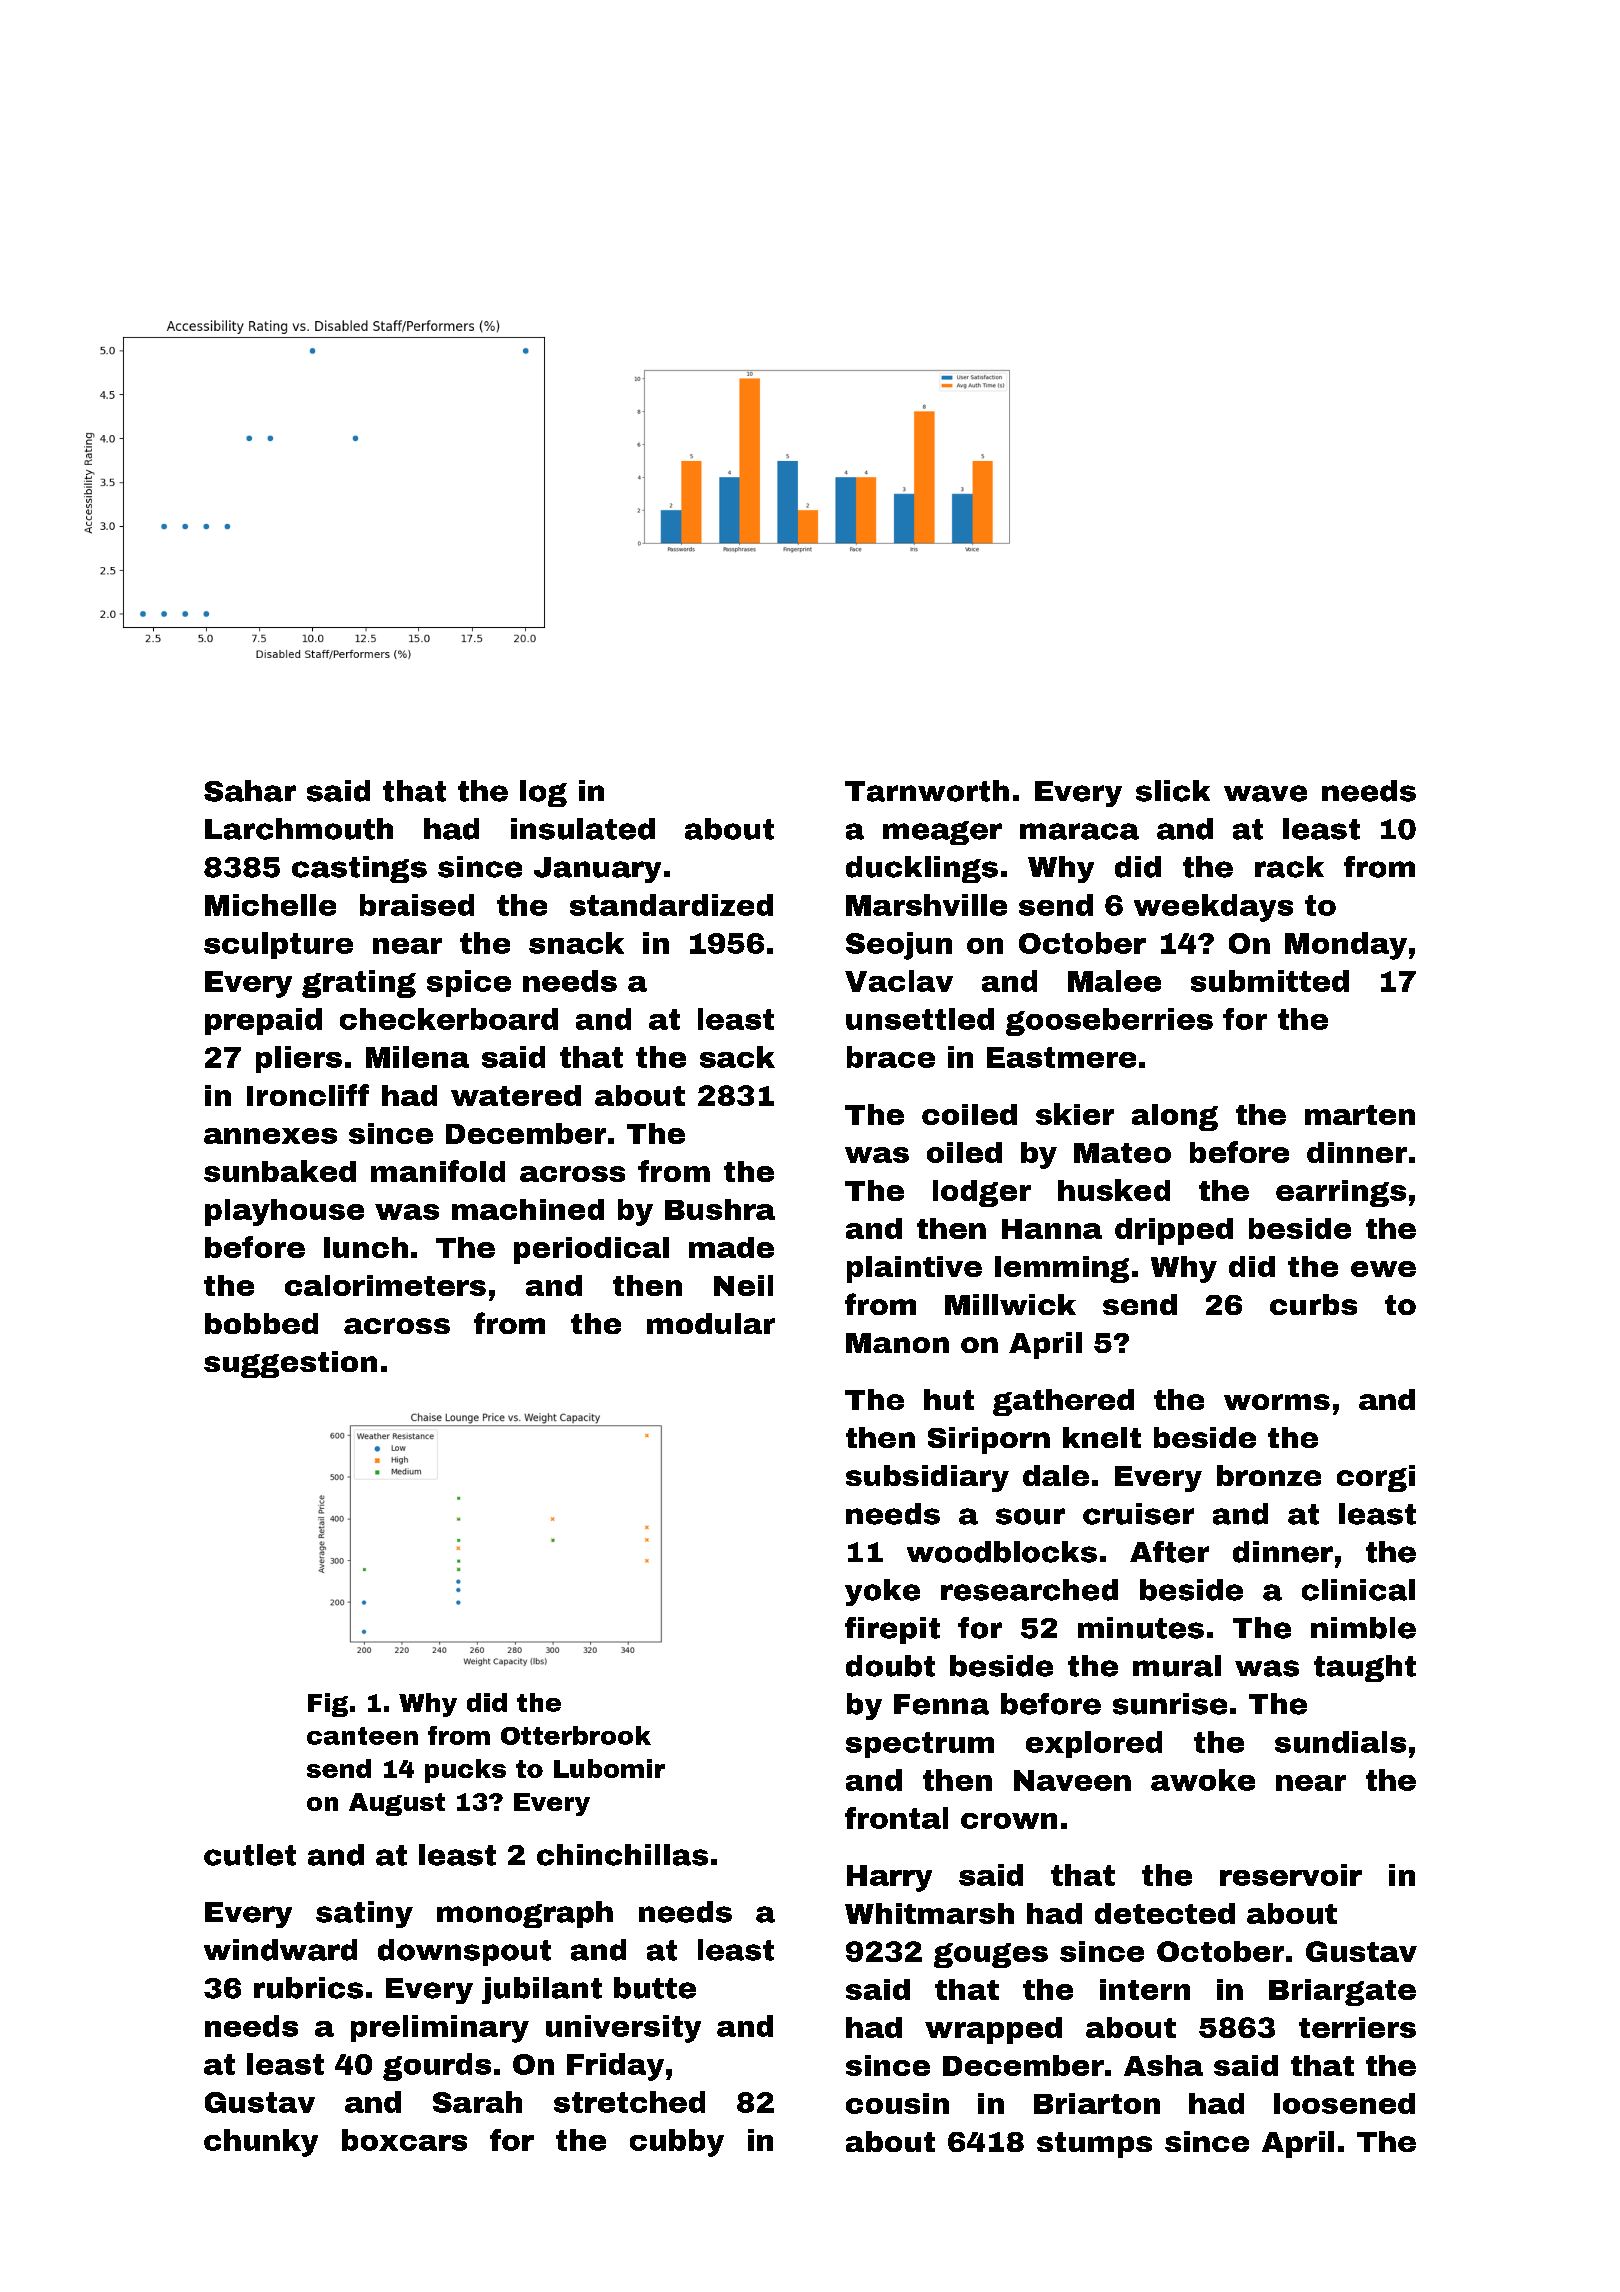  What do you see at coordinates (583, 829) in the screenshot?
I see `insulated` at bounding box center [583, 829].
